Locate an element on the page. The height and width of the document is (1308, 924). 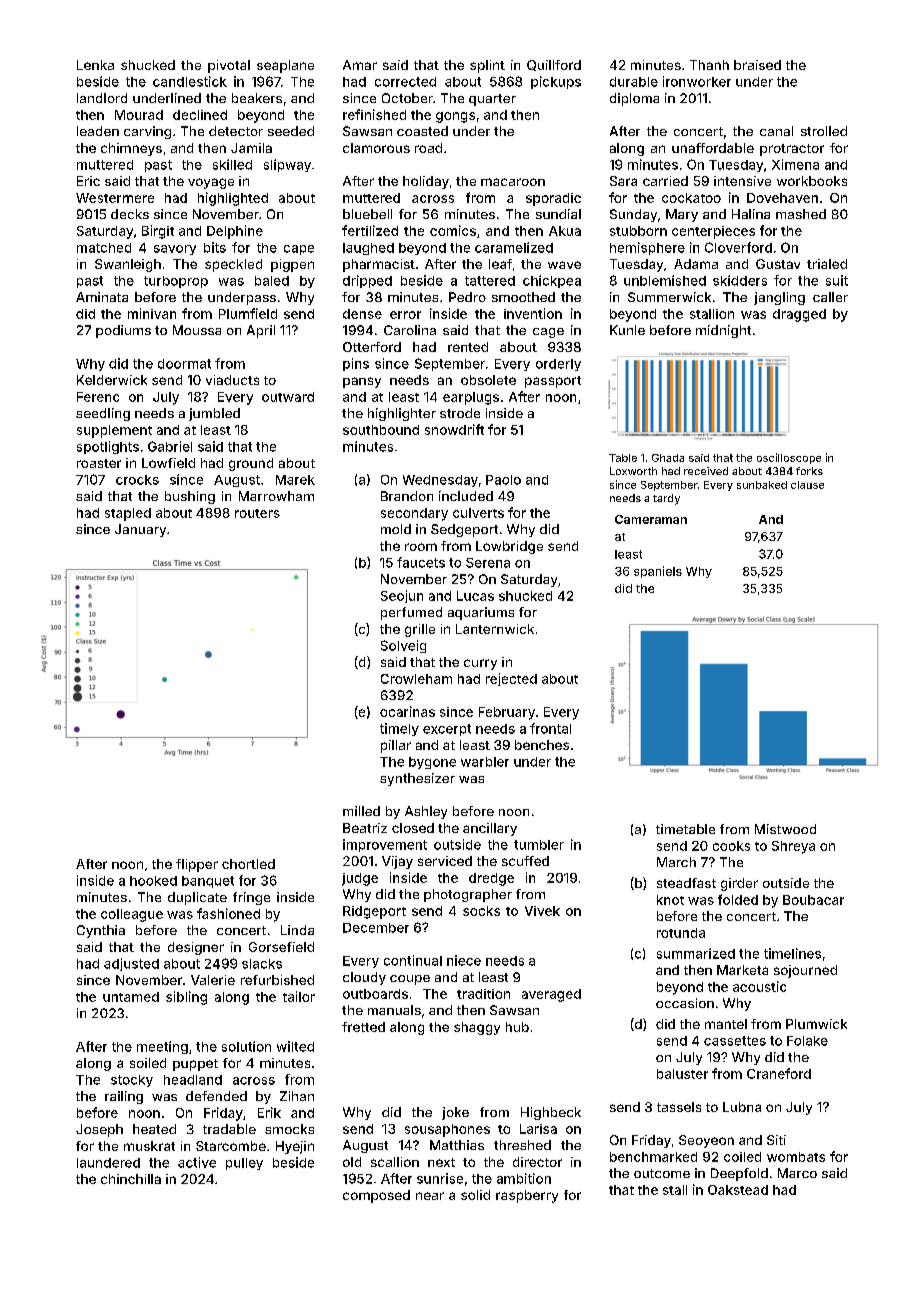
splint is located at coordinates (487, 66).
